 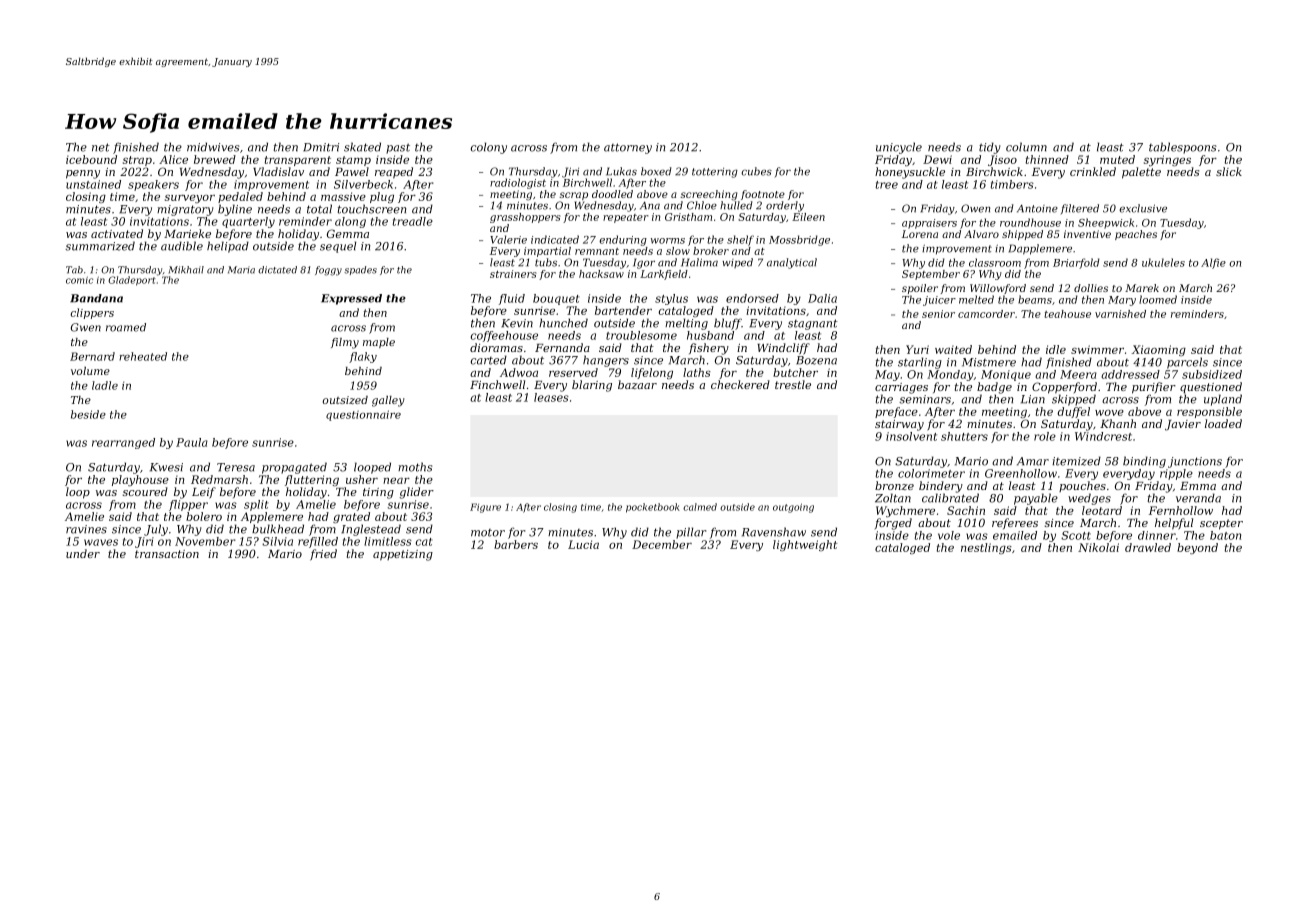 I want to click on pocketbook, so click(x=653, y=508).
